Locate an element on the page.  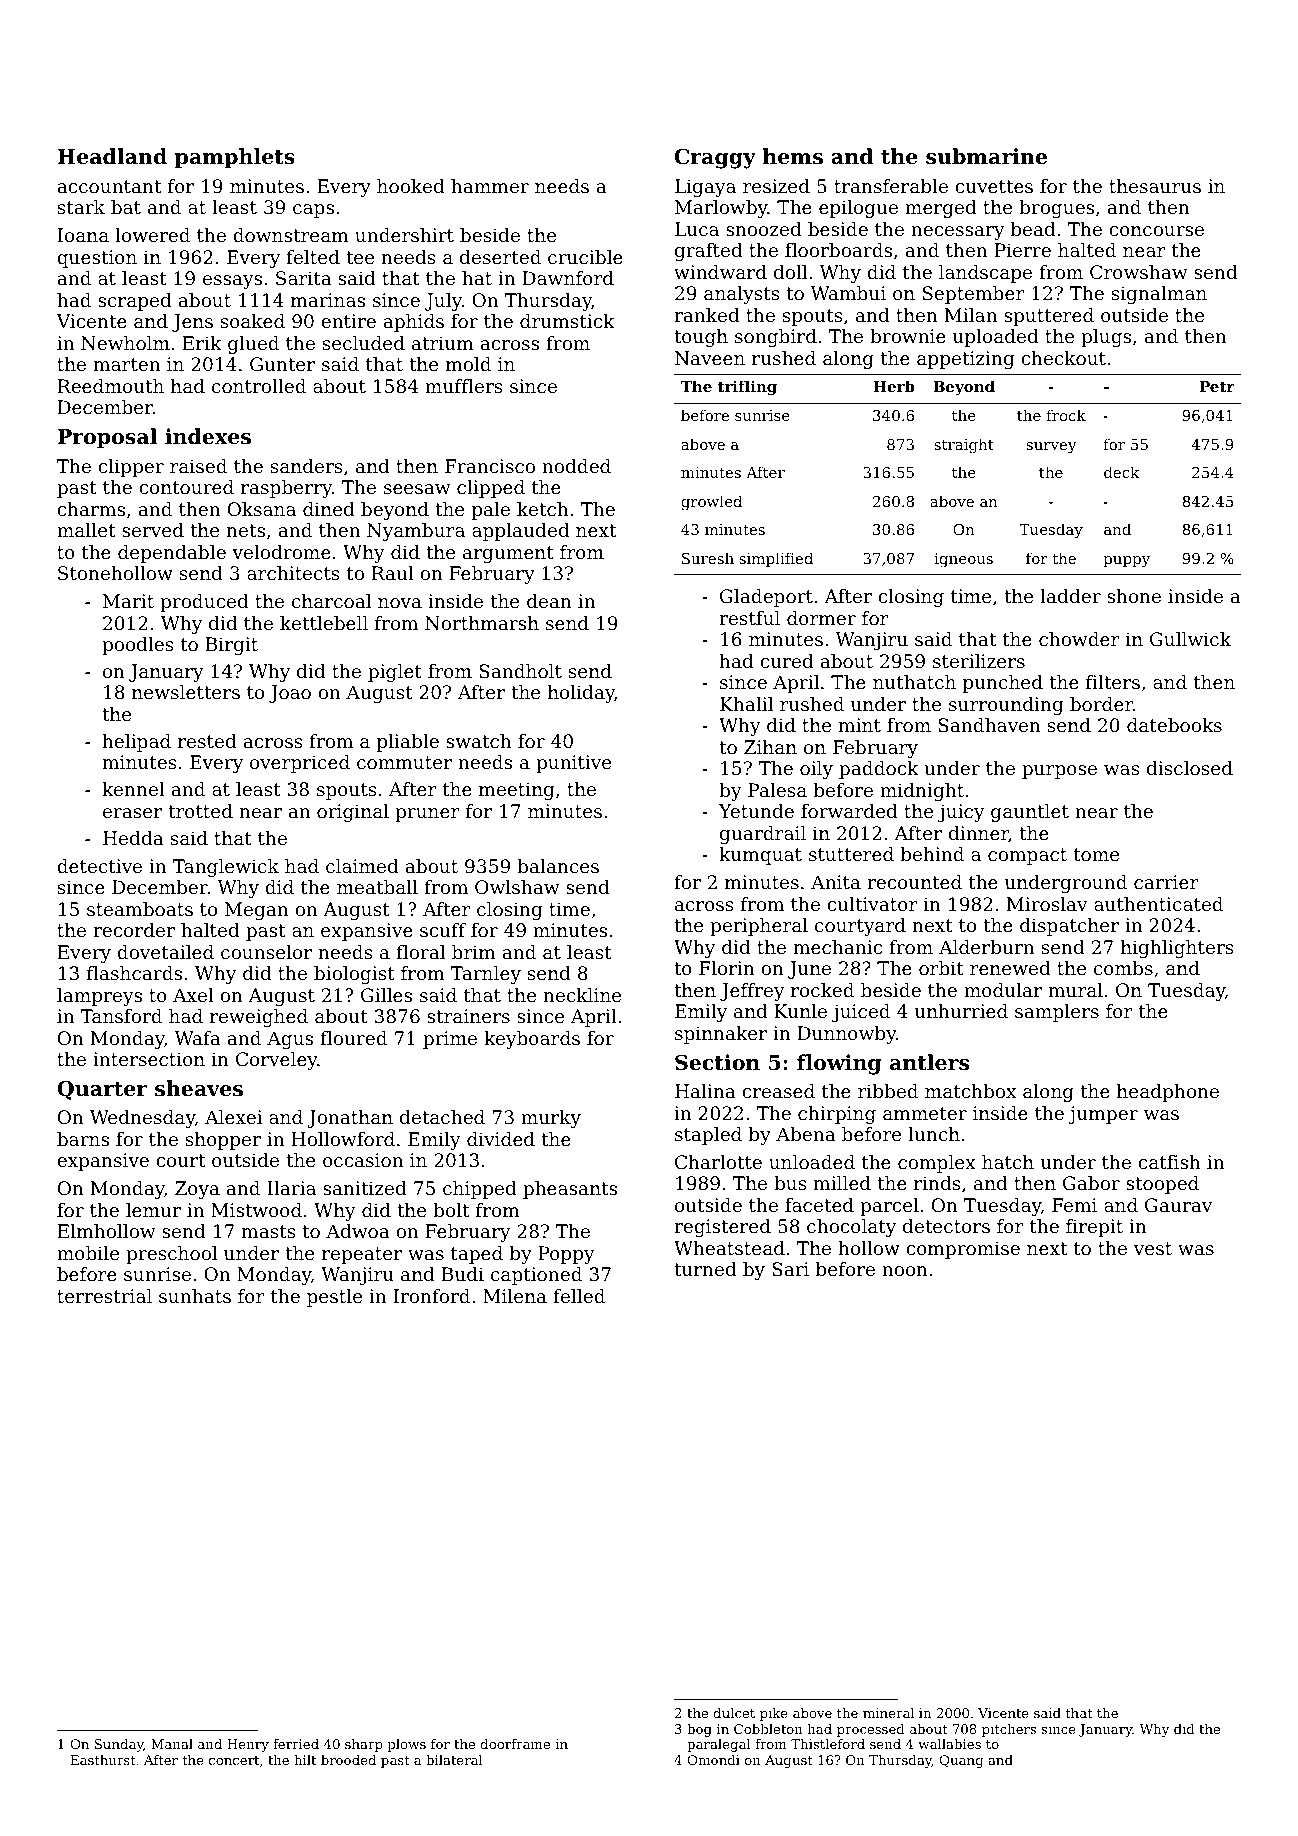
trotted is located at coordinates (200, 811).
